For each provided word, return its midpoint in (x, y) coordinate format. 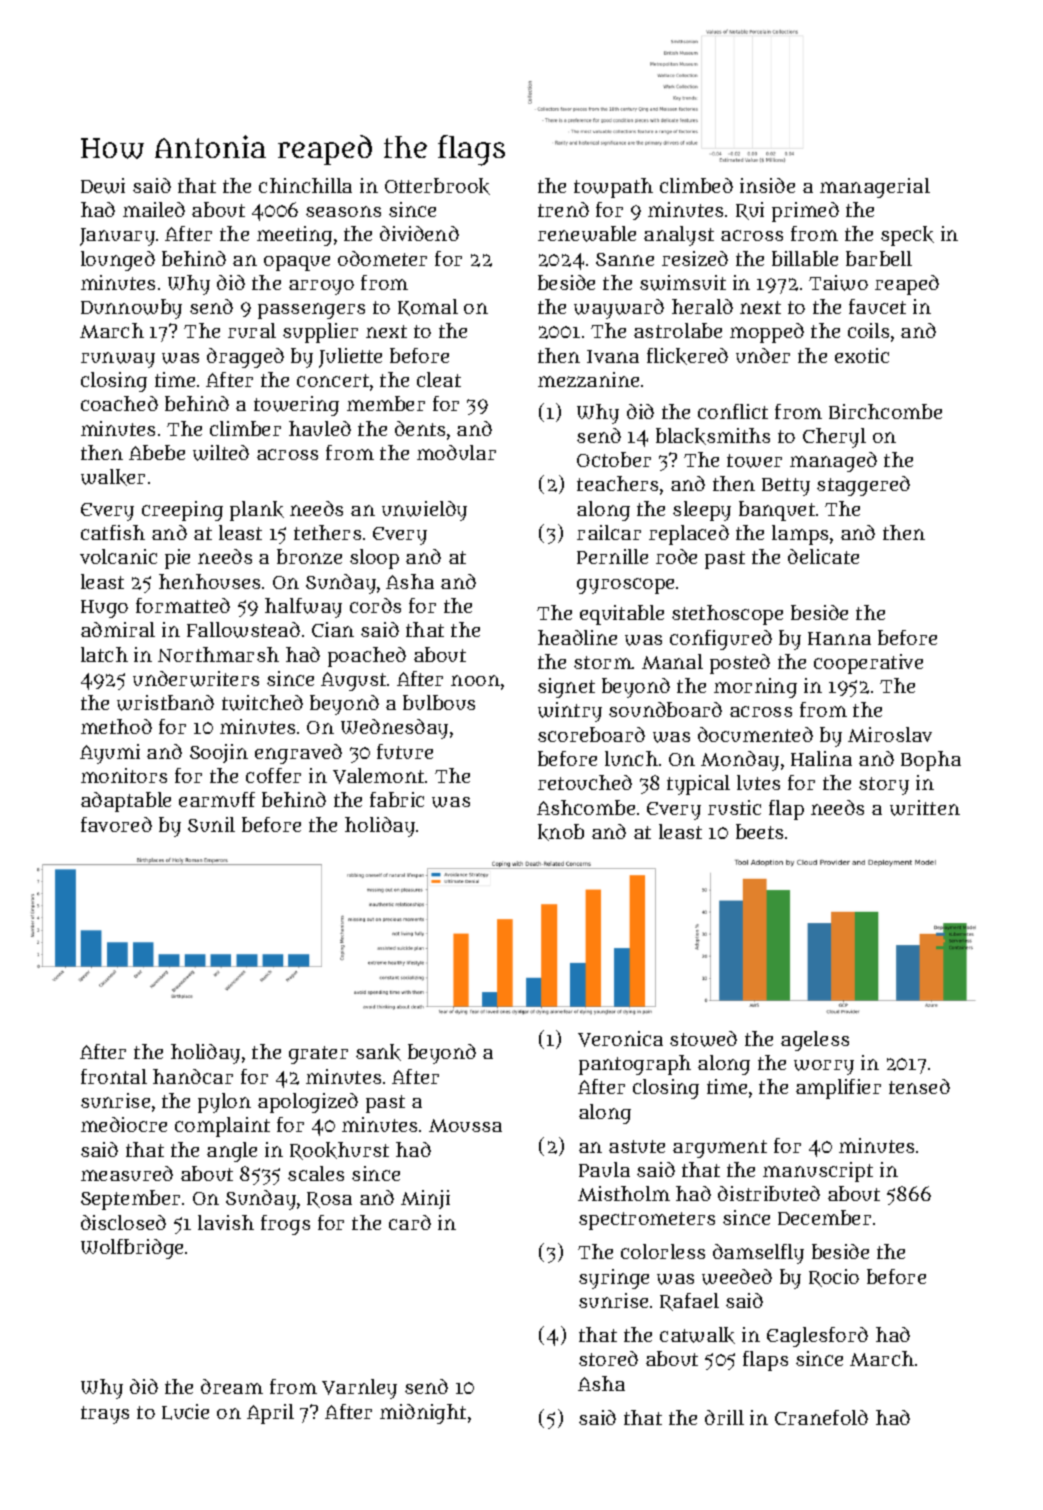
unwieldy (424, 511)
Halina (821, 758)
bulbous (439, 702)
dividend (419, 233)
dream (232, 1386)
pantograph (635, 1065)
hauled (320, 428)
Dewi (103, 186)
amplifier (838, 1089)
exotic (862, 355)
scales (316, 1173)
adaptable (126, 802)
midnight (423, 1414)
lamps (800, 535)
